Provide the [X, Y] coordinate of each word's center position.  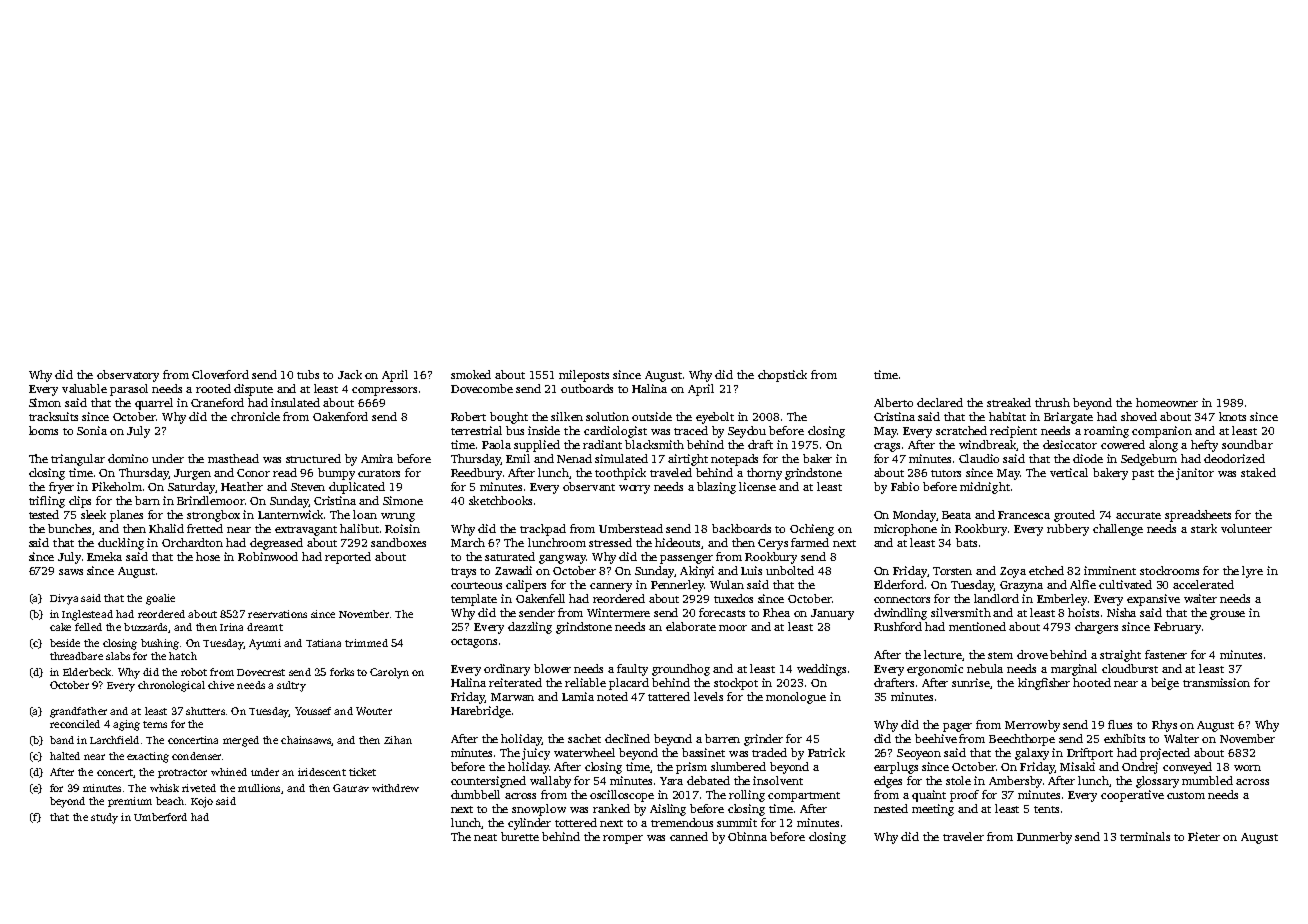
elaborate [691, 626]
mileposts [584, 376]
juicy [536, 754]
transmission [1216, 682]
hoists [1083, 612]
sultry [291, 686]
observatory [128, 376]
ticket [362, 772]
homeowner [1167, 402]
